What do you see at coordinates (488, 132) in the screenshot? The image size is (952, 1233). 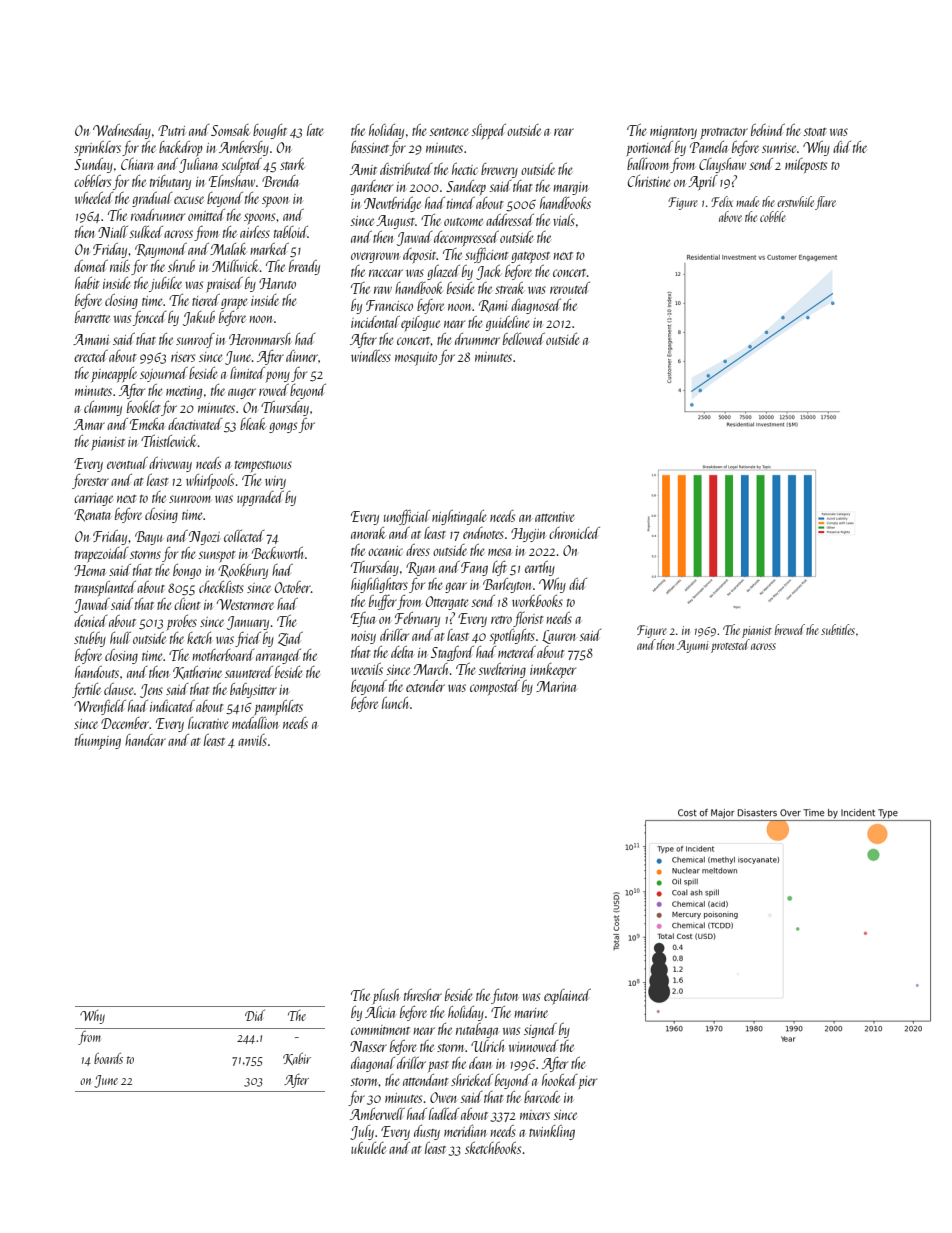 I see `slipped` at bounding box center [488, 132].
